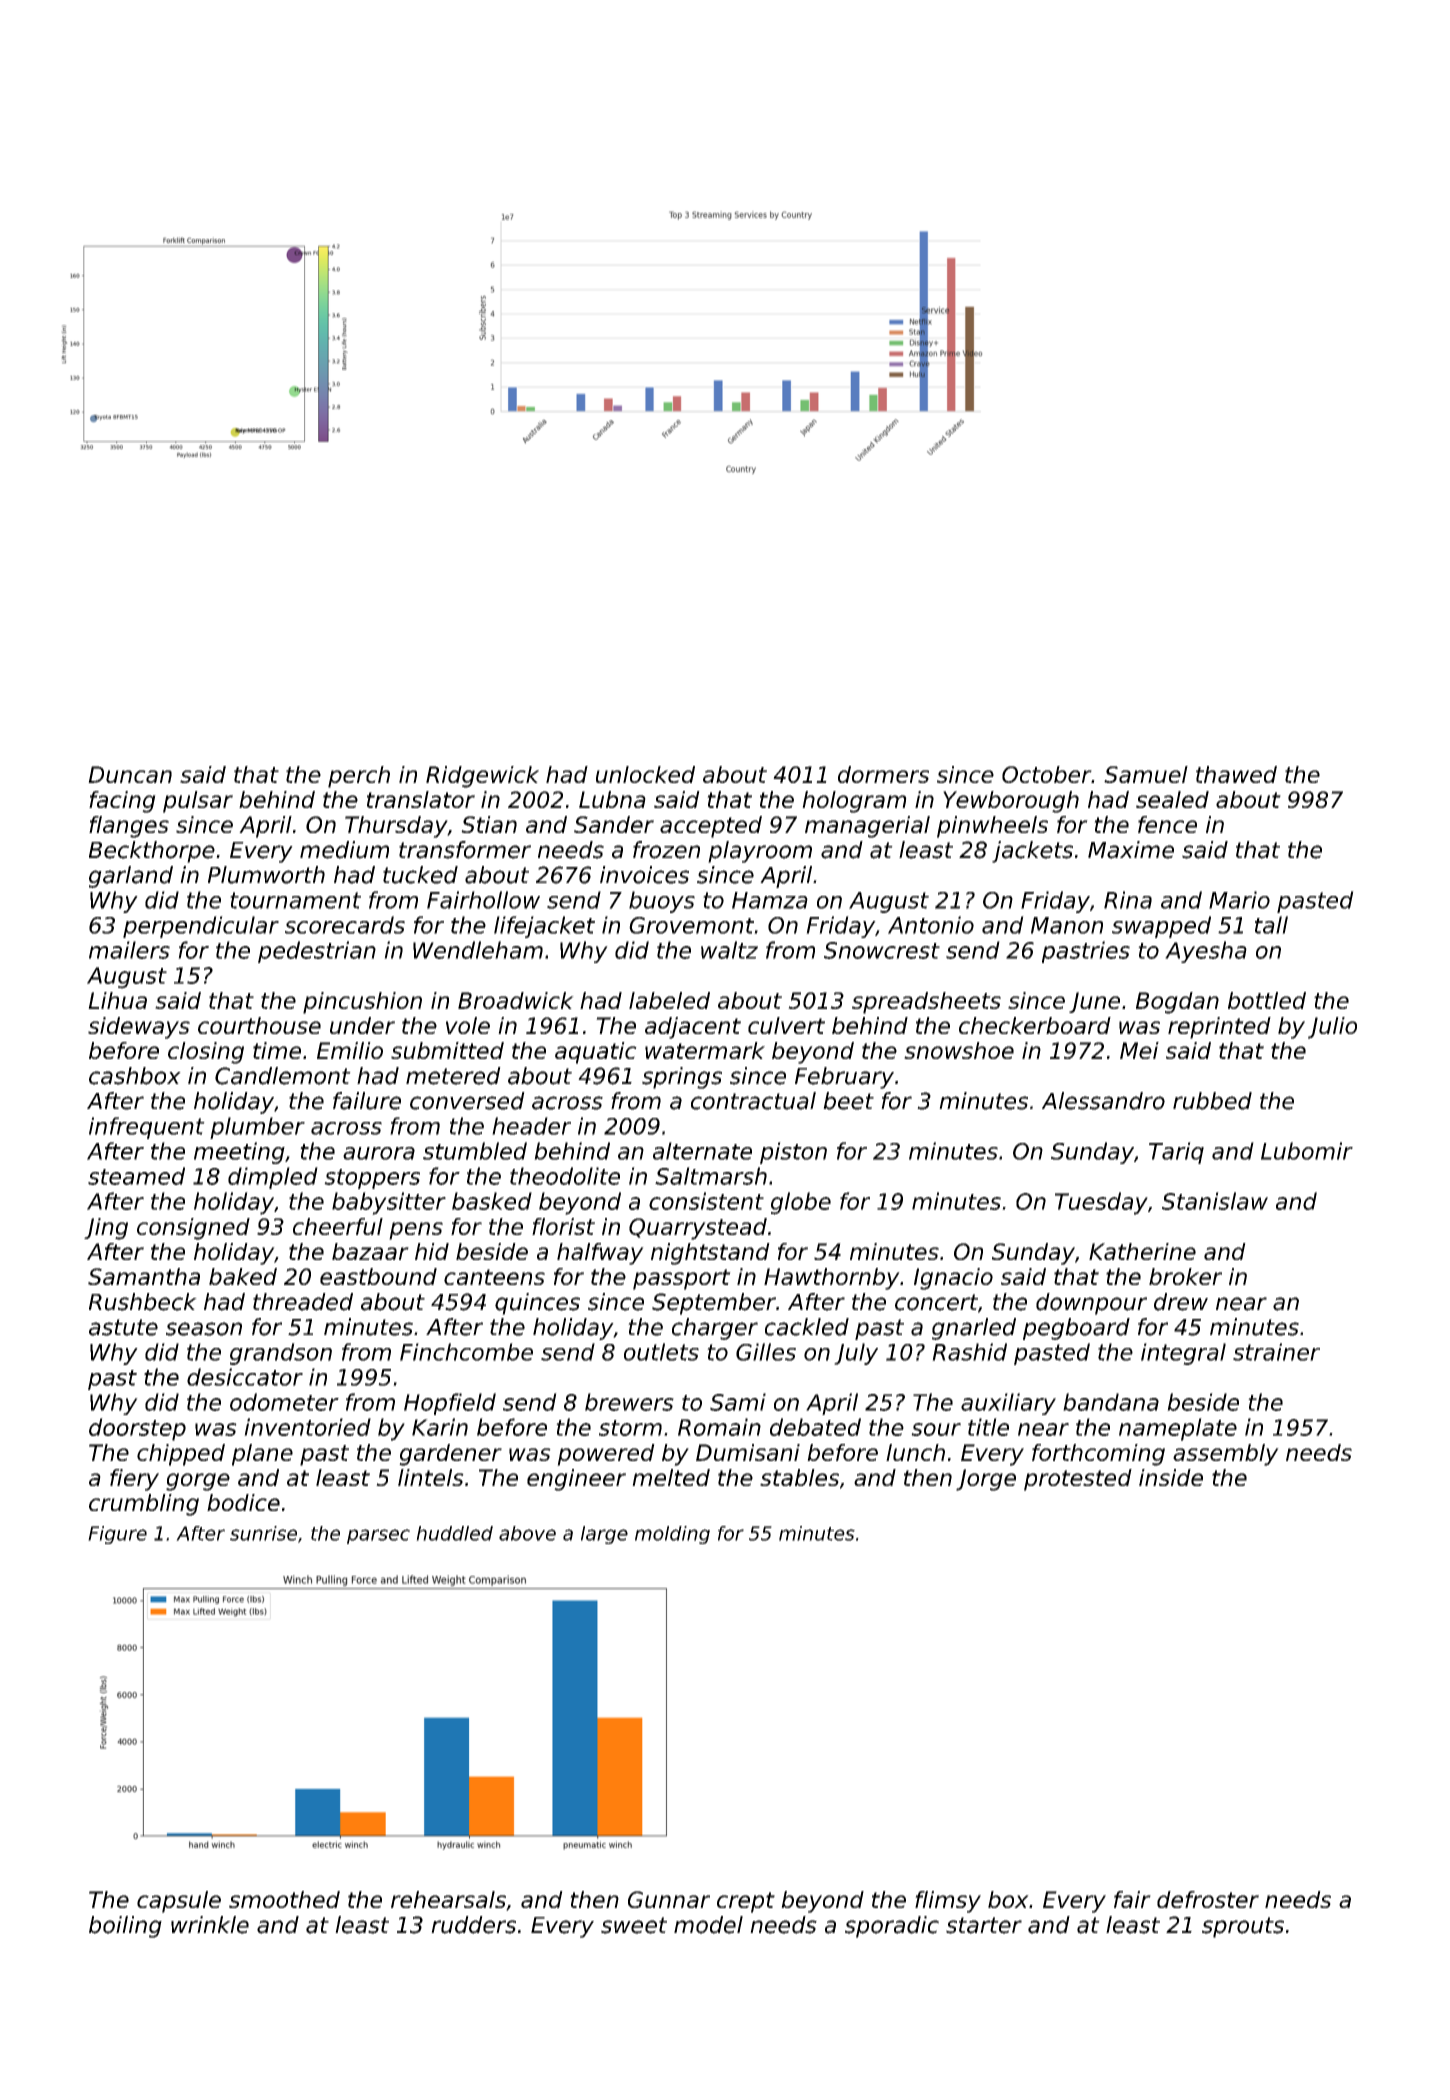 This screenshot has height=2100, width=1450. I want to click on Tariq, so click(1176, 1153).
